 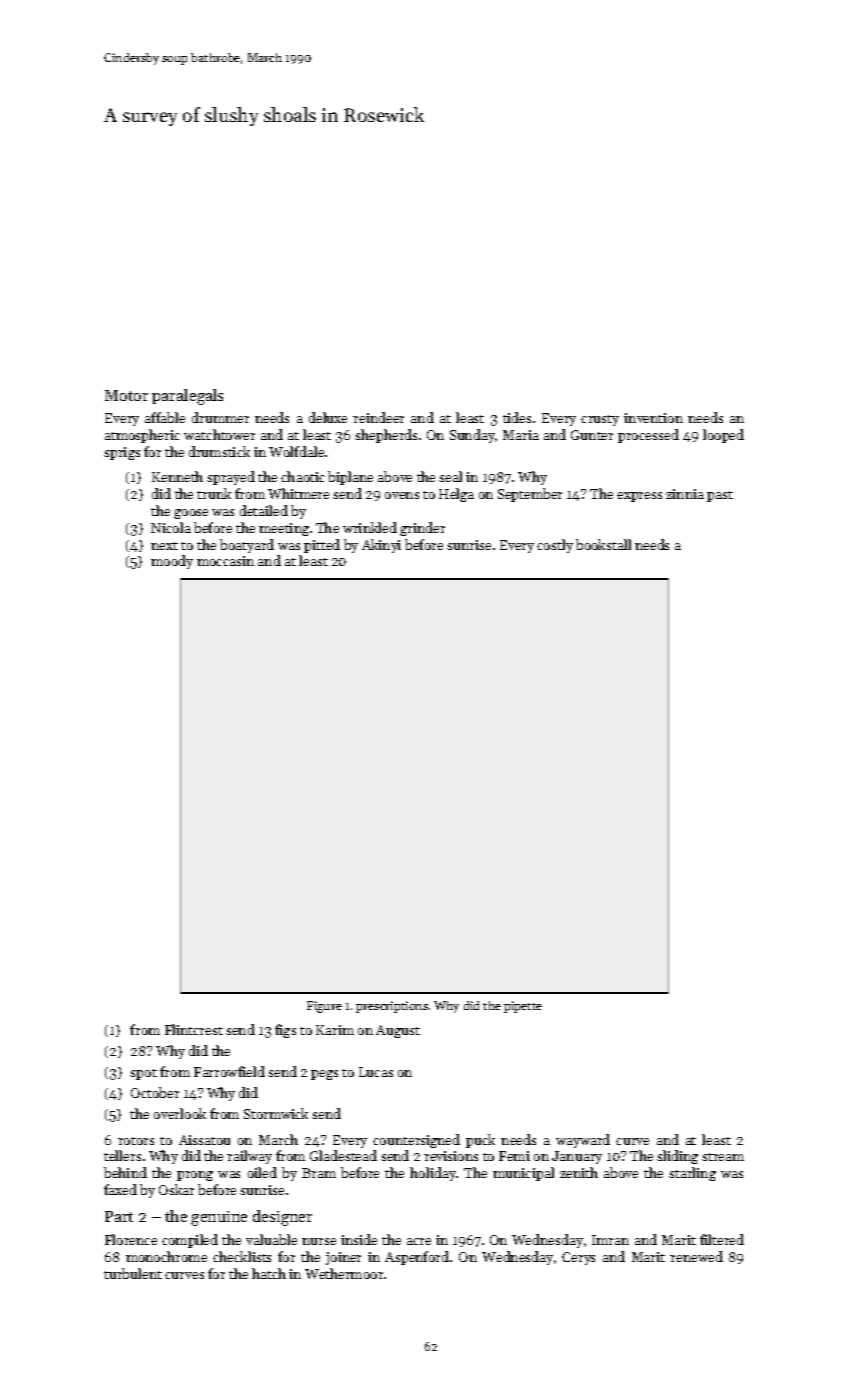 I want to click on moody, so click(x=172, y=562).
